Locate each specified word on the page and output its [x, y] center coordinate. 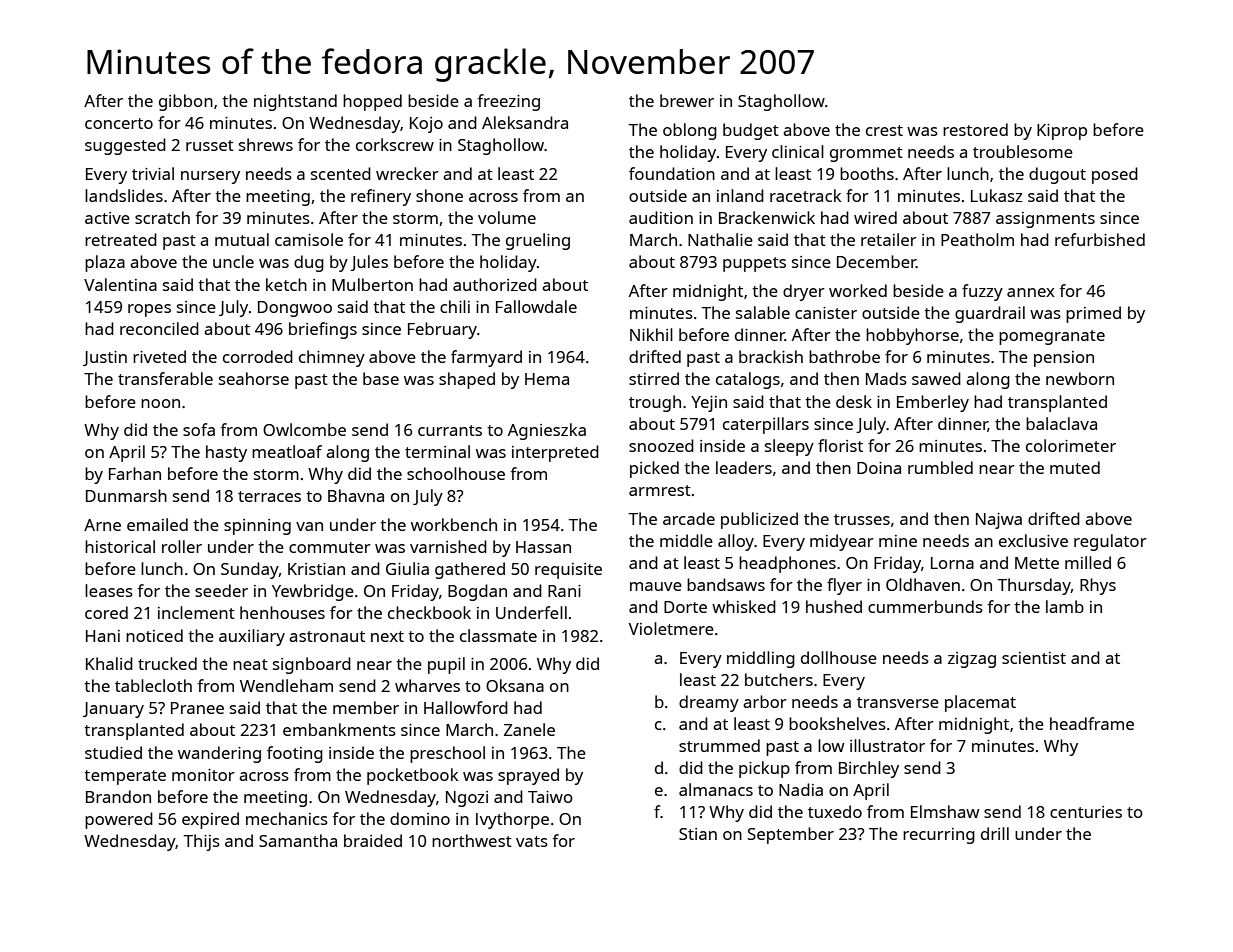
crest [884, 130]
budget [751, 131]
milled [1088, 562]
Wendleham [286, 685]
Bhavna [356, 495]
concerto [119, 123]
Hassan [543, 547]
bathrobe [844, 356]
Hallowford [466, 707]
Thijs [201, 842]
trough [655, 403]
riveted [159, 356]
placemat [980, 703]
